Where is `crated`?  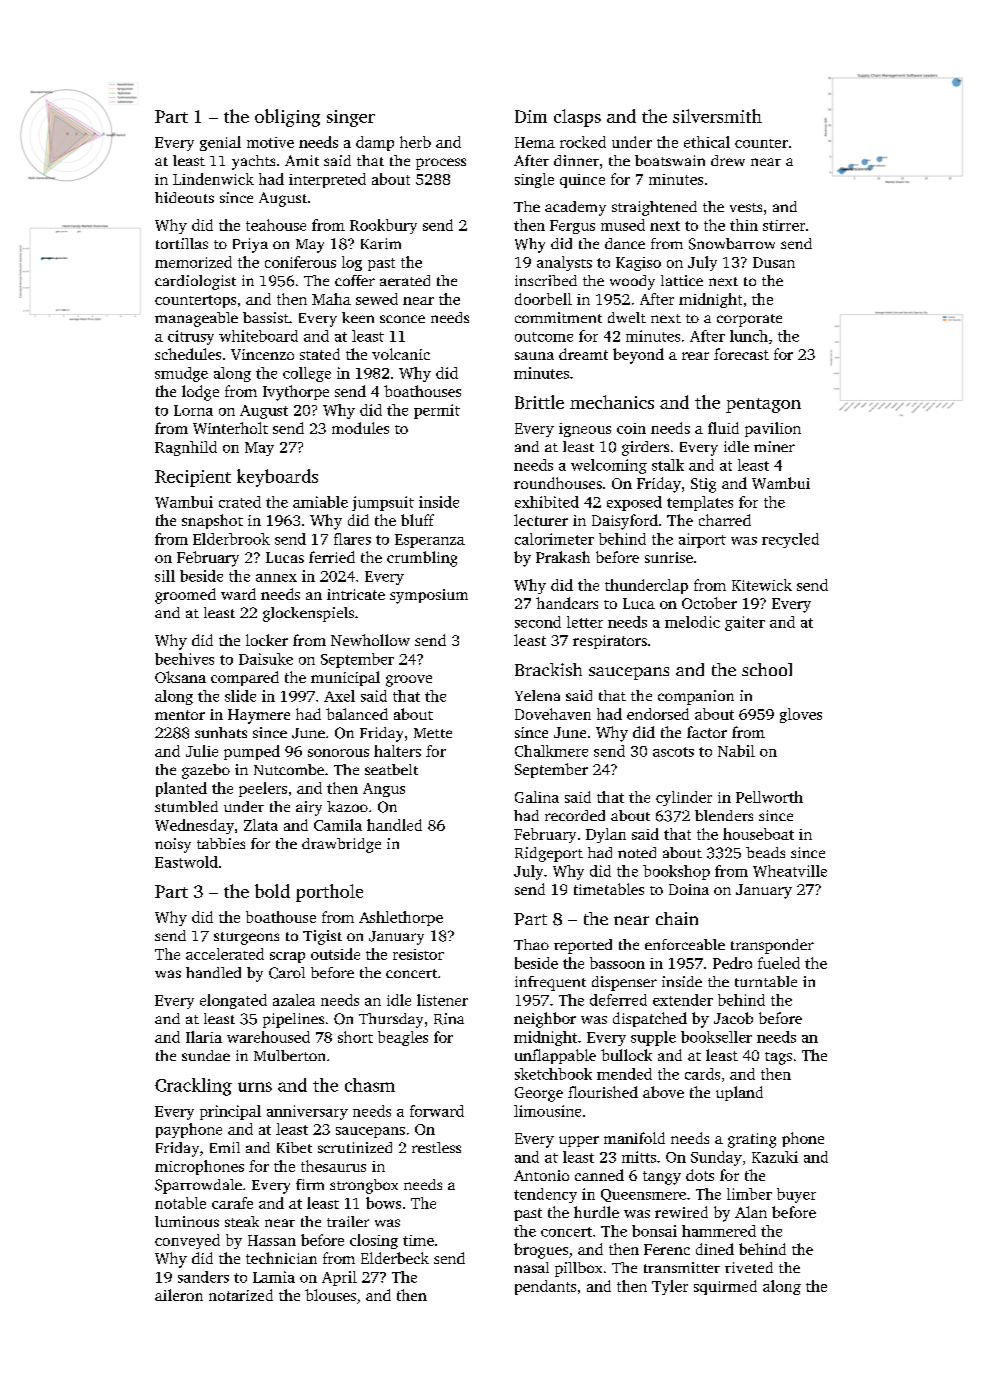
crated is located at coordinates (240, 502).
